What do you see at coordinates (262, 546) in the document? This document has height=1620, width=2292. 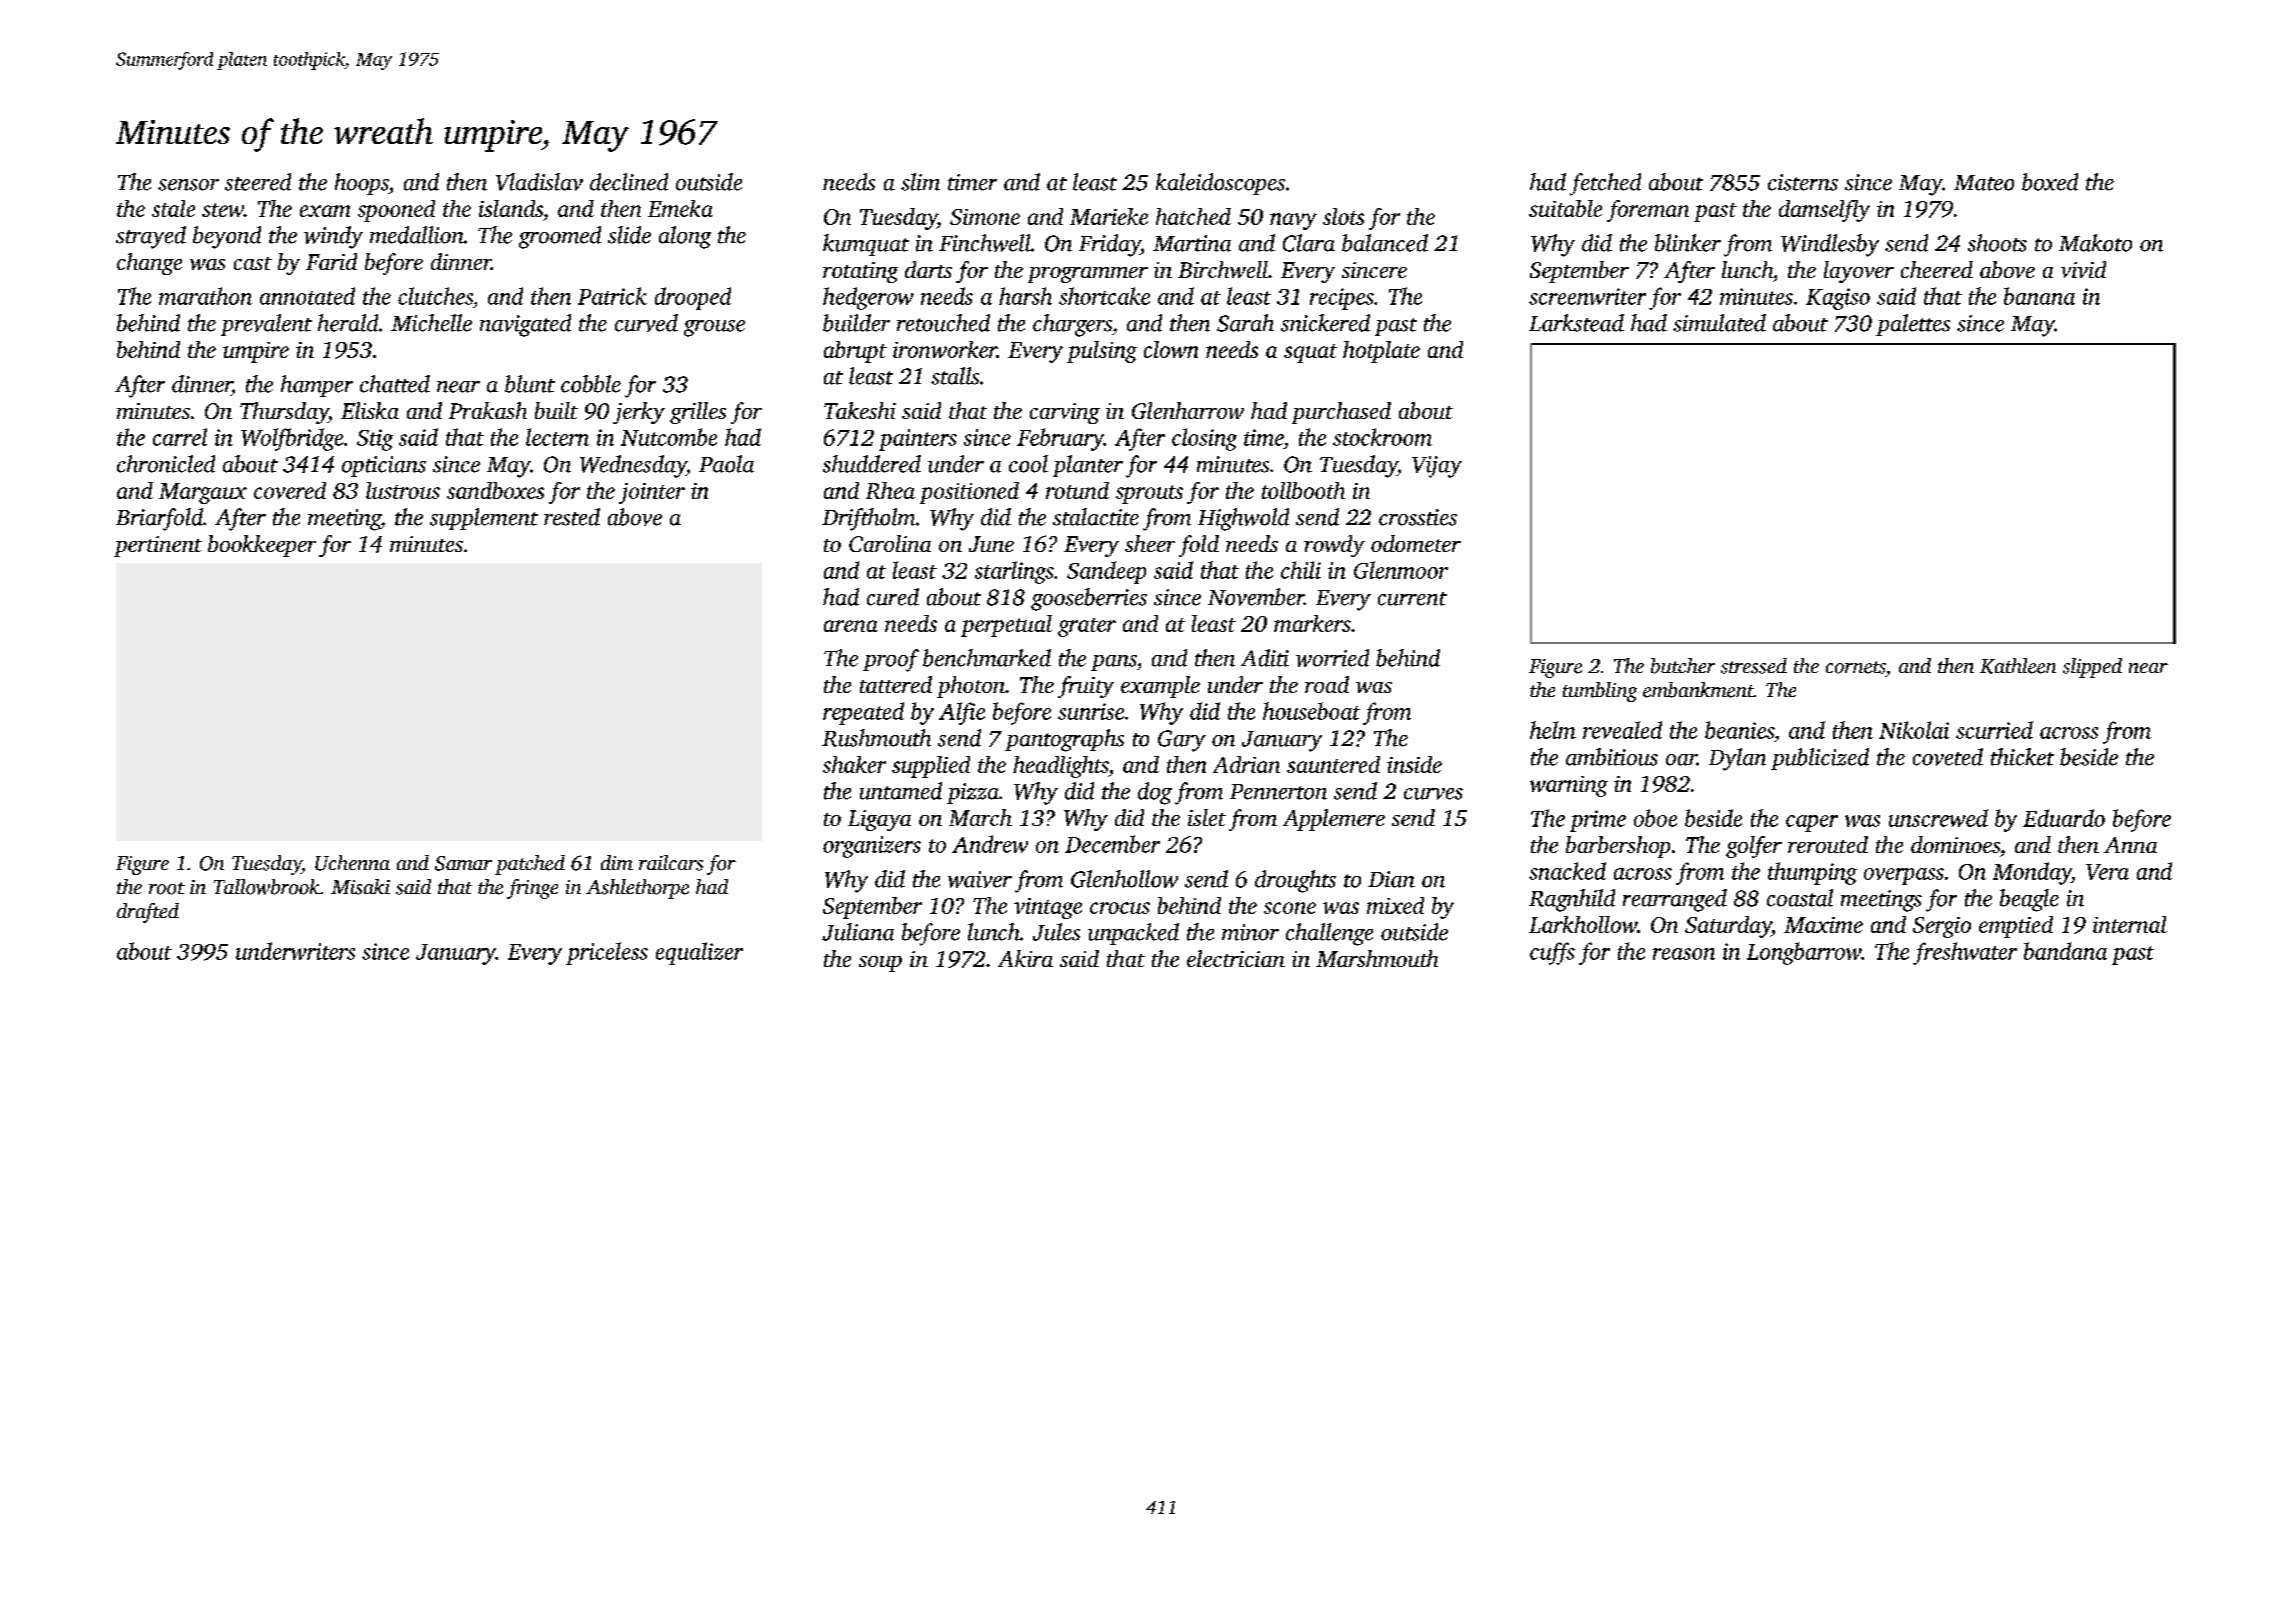 I see `bookkeeper` at bounding box center [262, 546].
